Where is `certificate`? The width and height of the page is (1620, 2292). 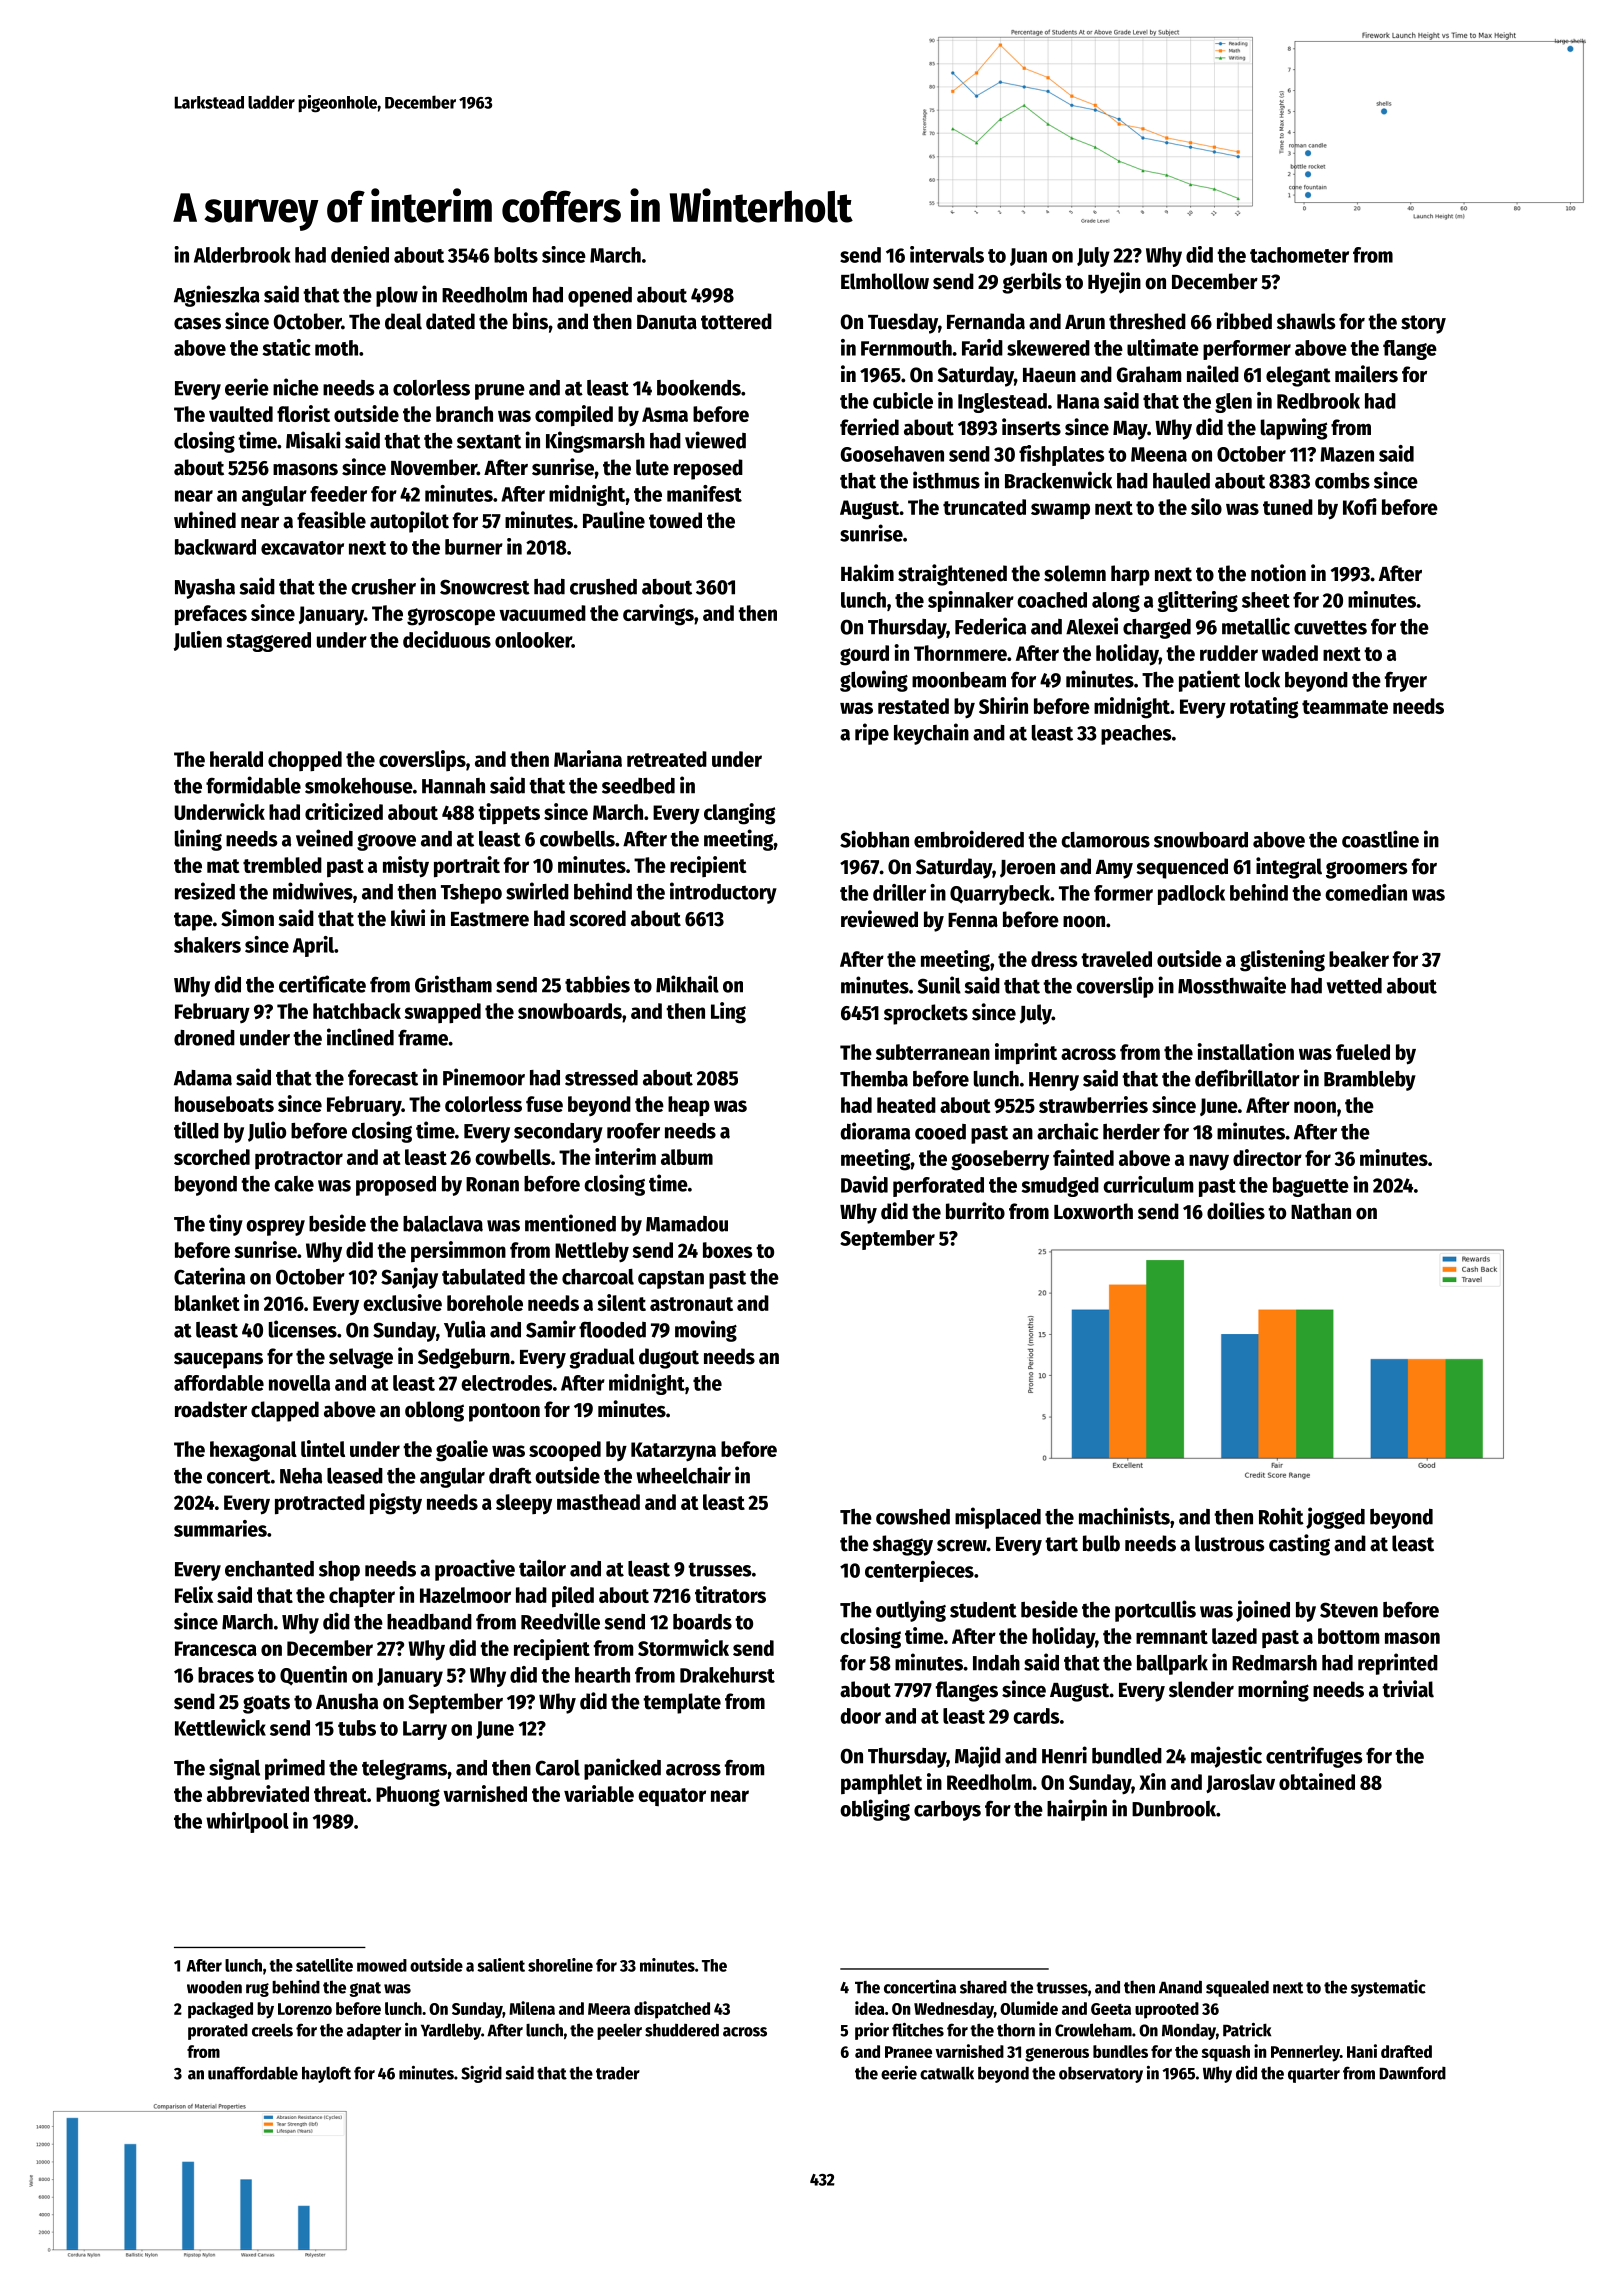 certificate is located at coordinates (322, 984).
